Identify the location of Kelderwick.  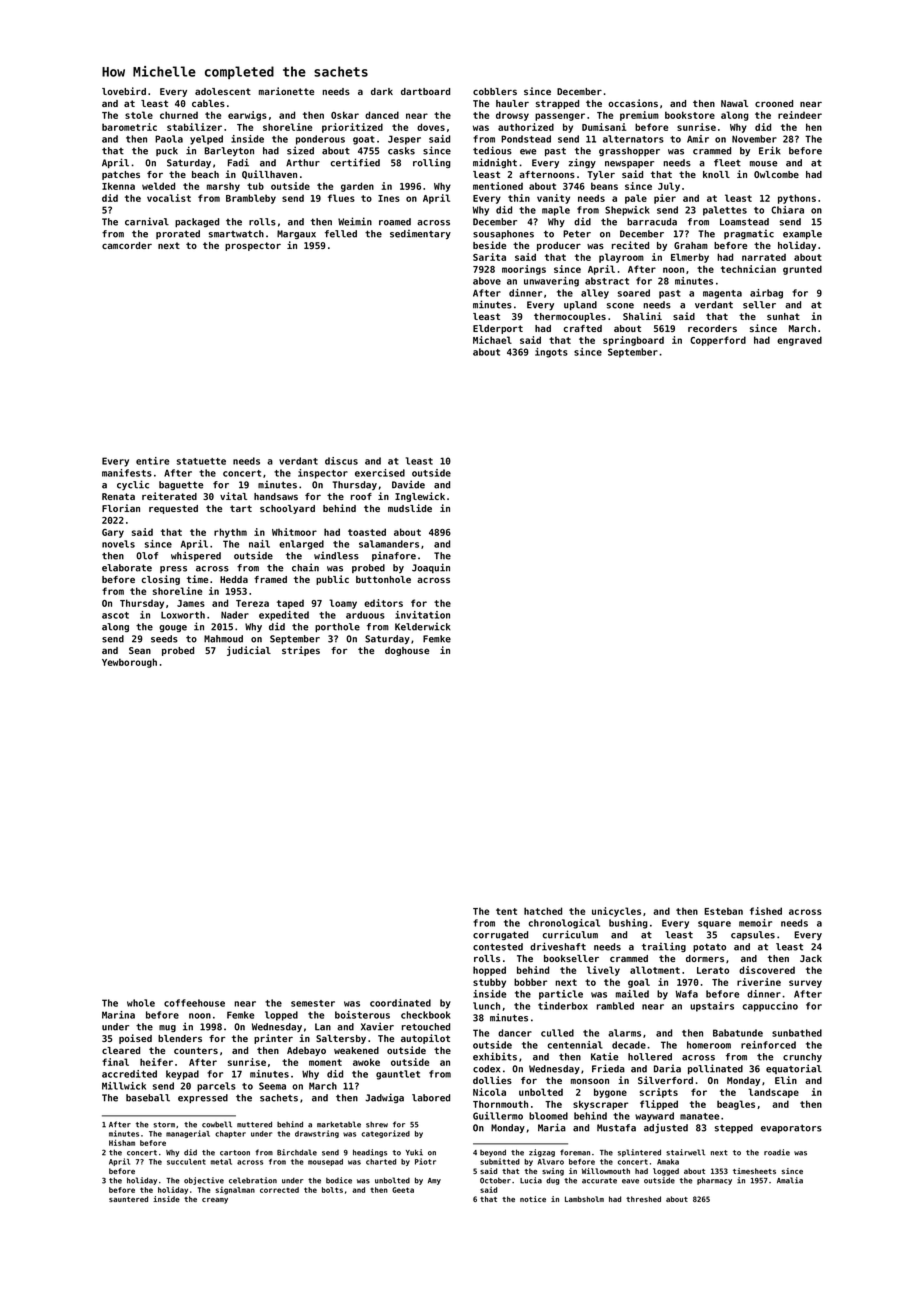
(423, 627).
